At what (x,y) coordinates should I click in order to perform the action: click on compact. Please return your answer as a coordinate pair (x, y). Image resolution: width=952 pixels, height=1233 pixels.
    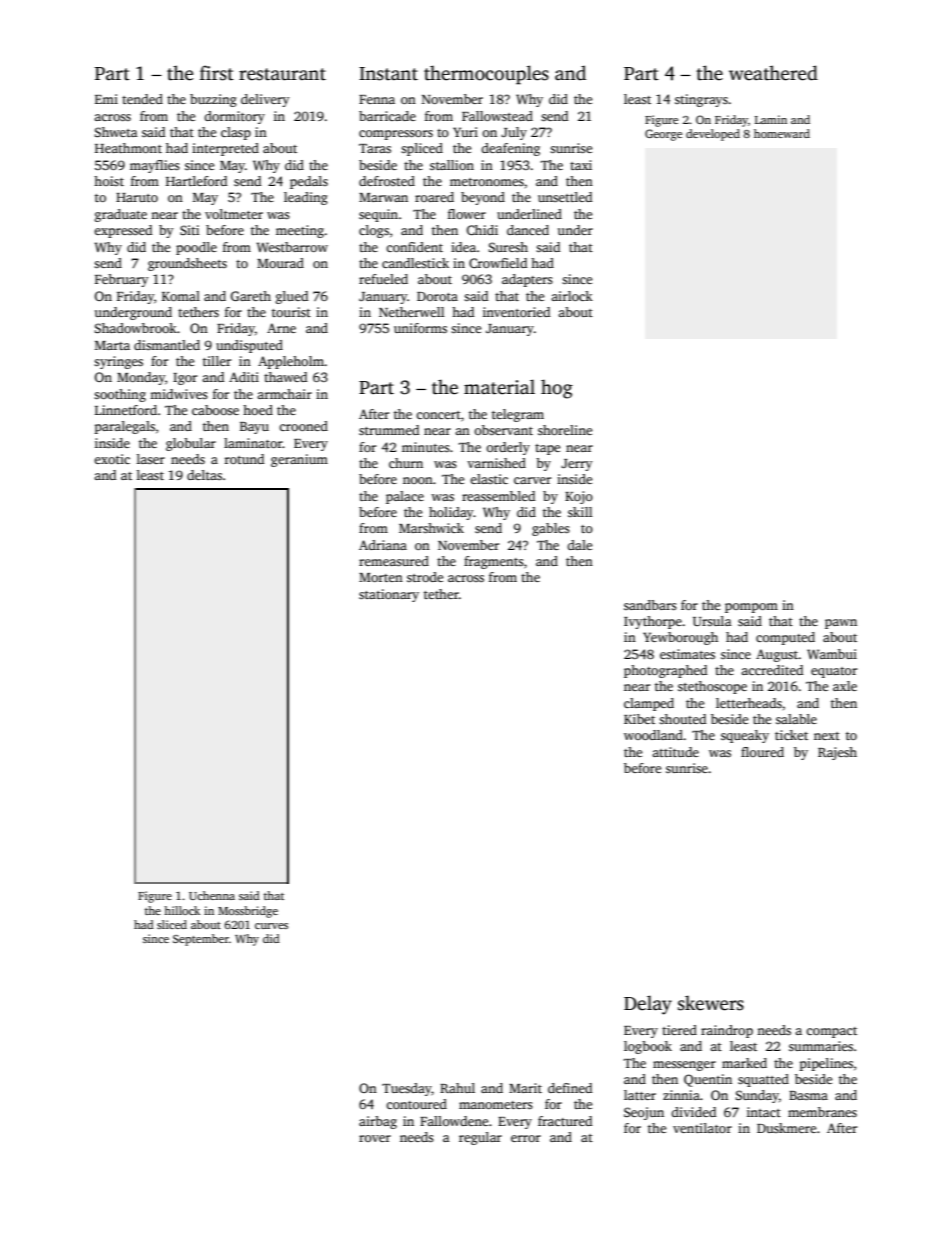
    Looking at the image, I should click on (831, 1032).
